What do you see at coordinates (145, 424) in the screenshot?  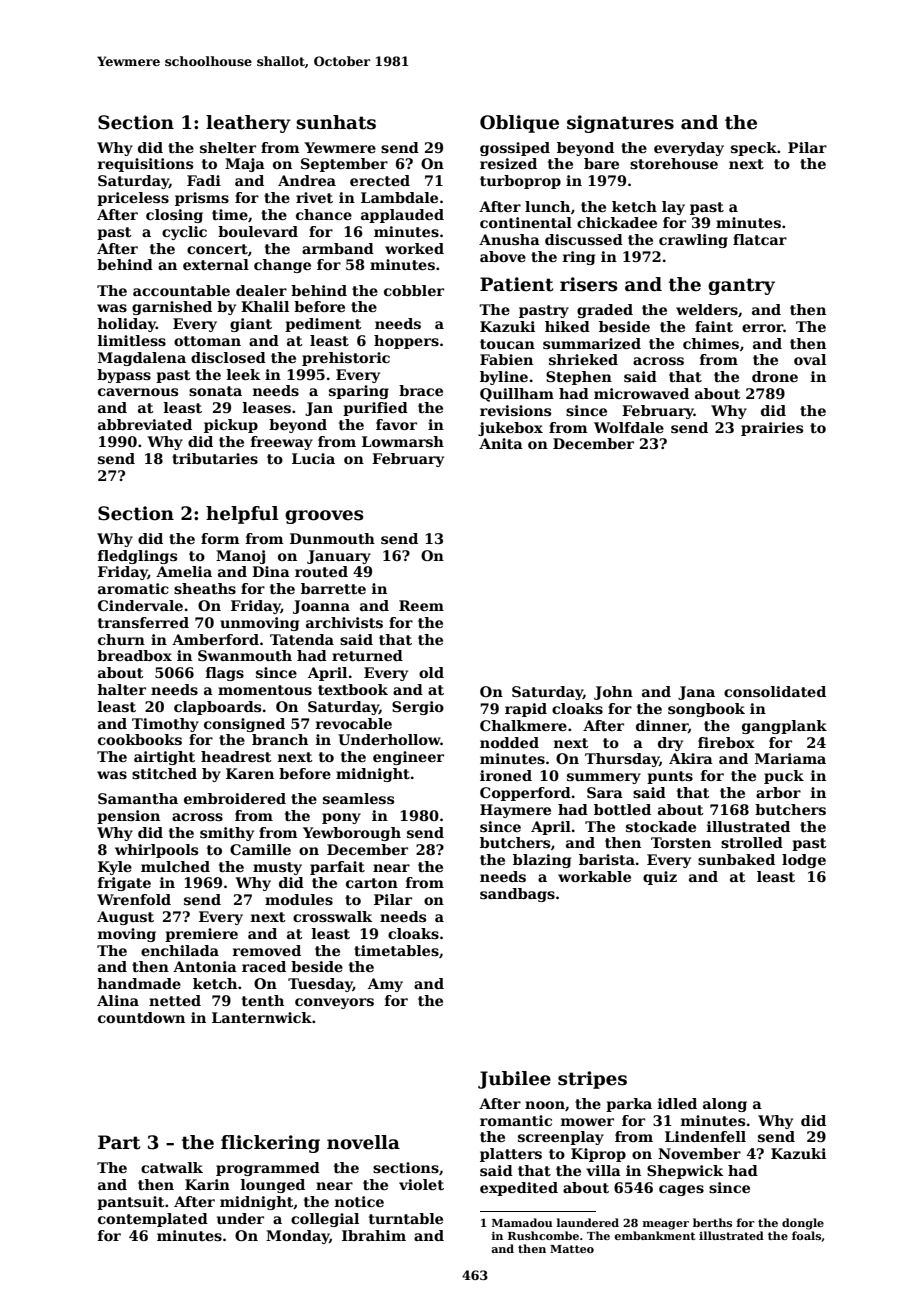 I see `abbreviated` at bounding box center [145, 424].
